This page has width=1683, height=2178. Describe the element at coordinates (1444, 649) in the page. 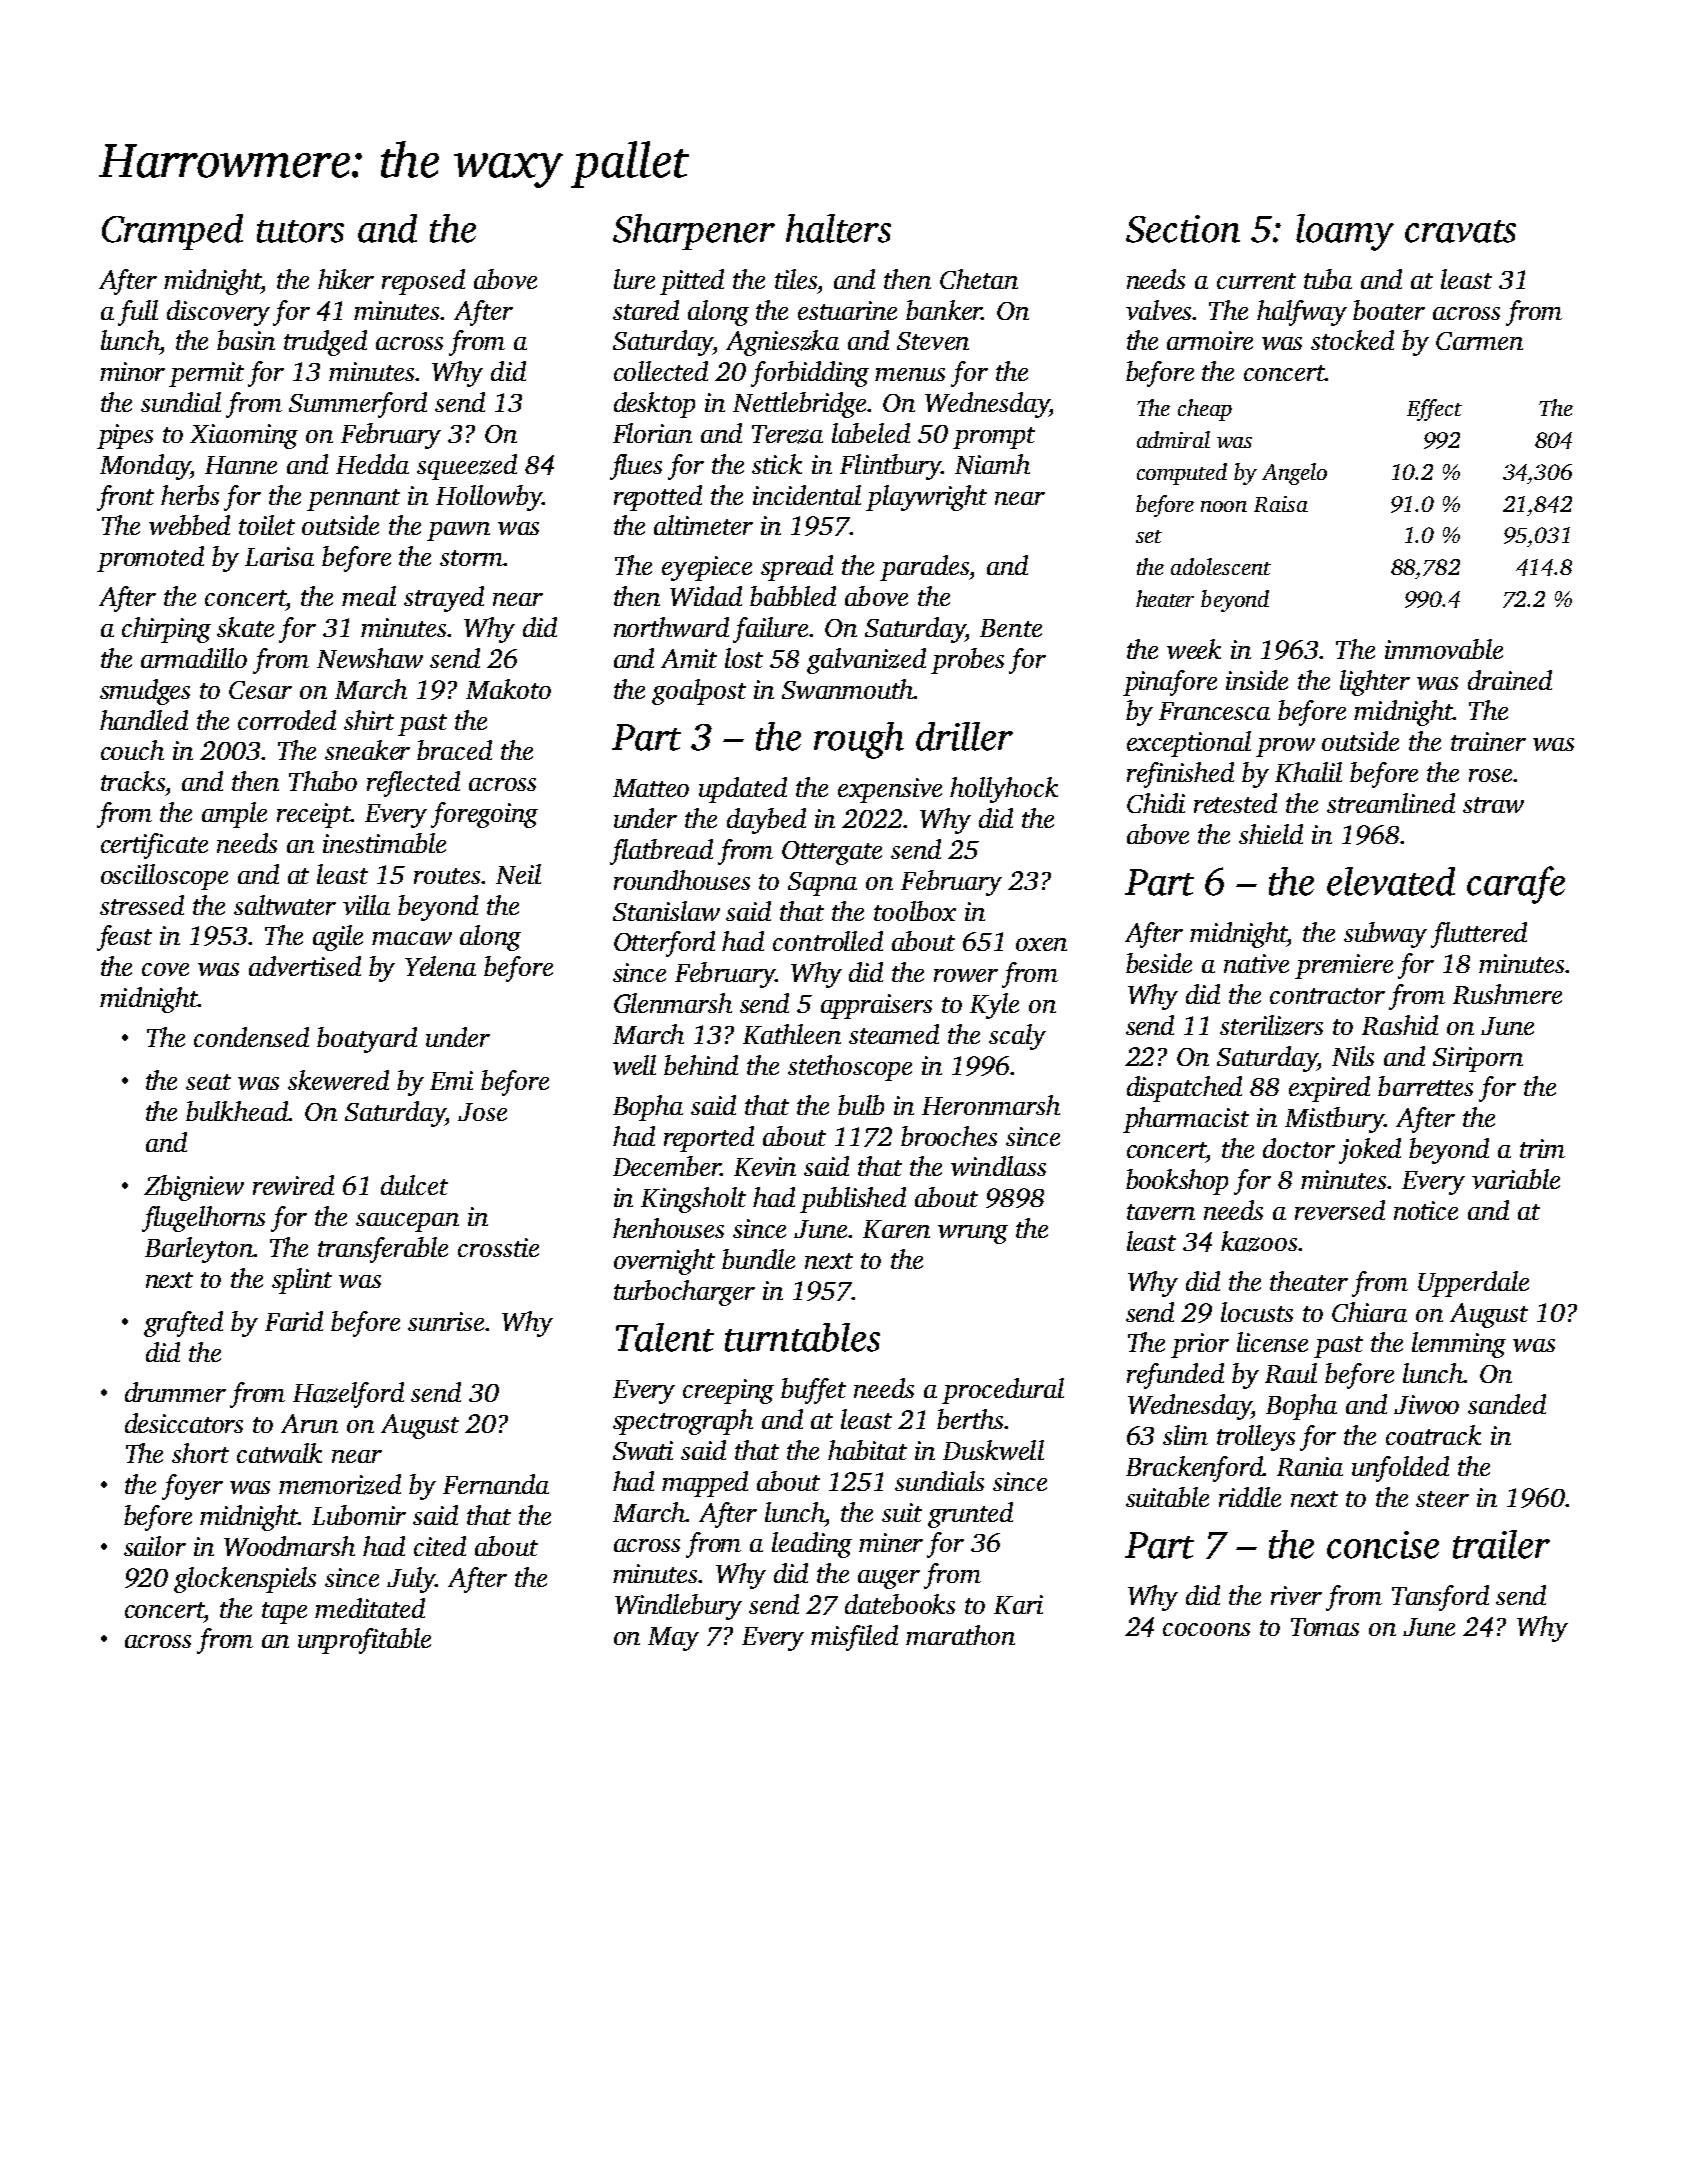

I see `immovable` at that location.
